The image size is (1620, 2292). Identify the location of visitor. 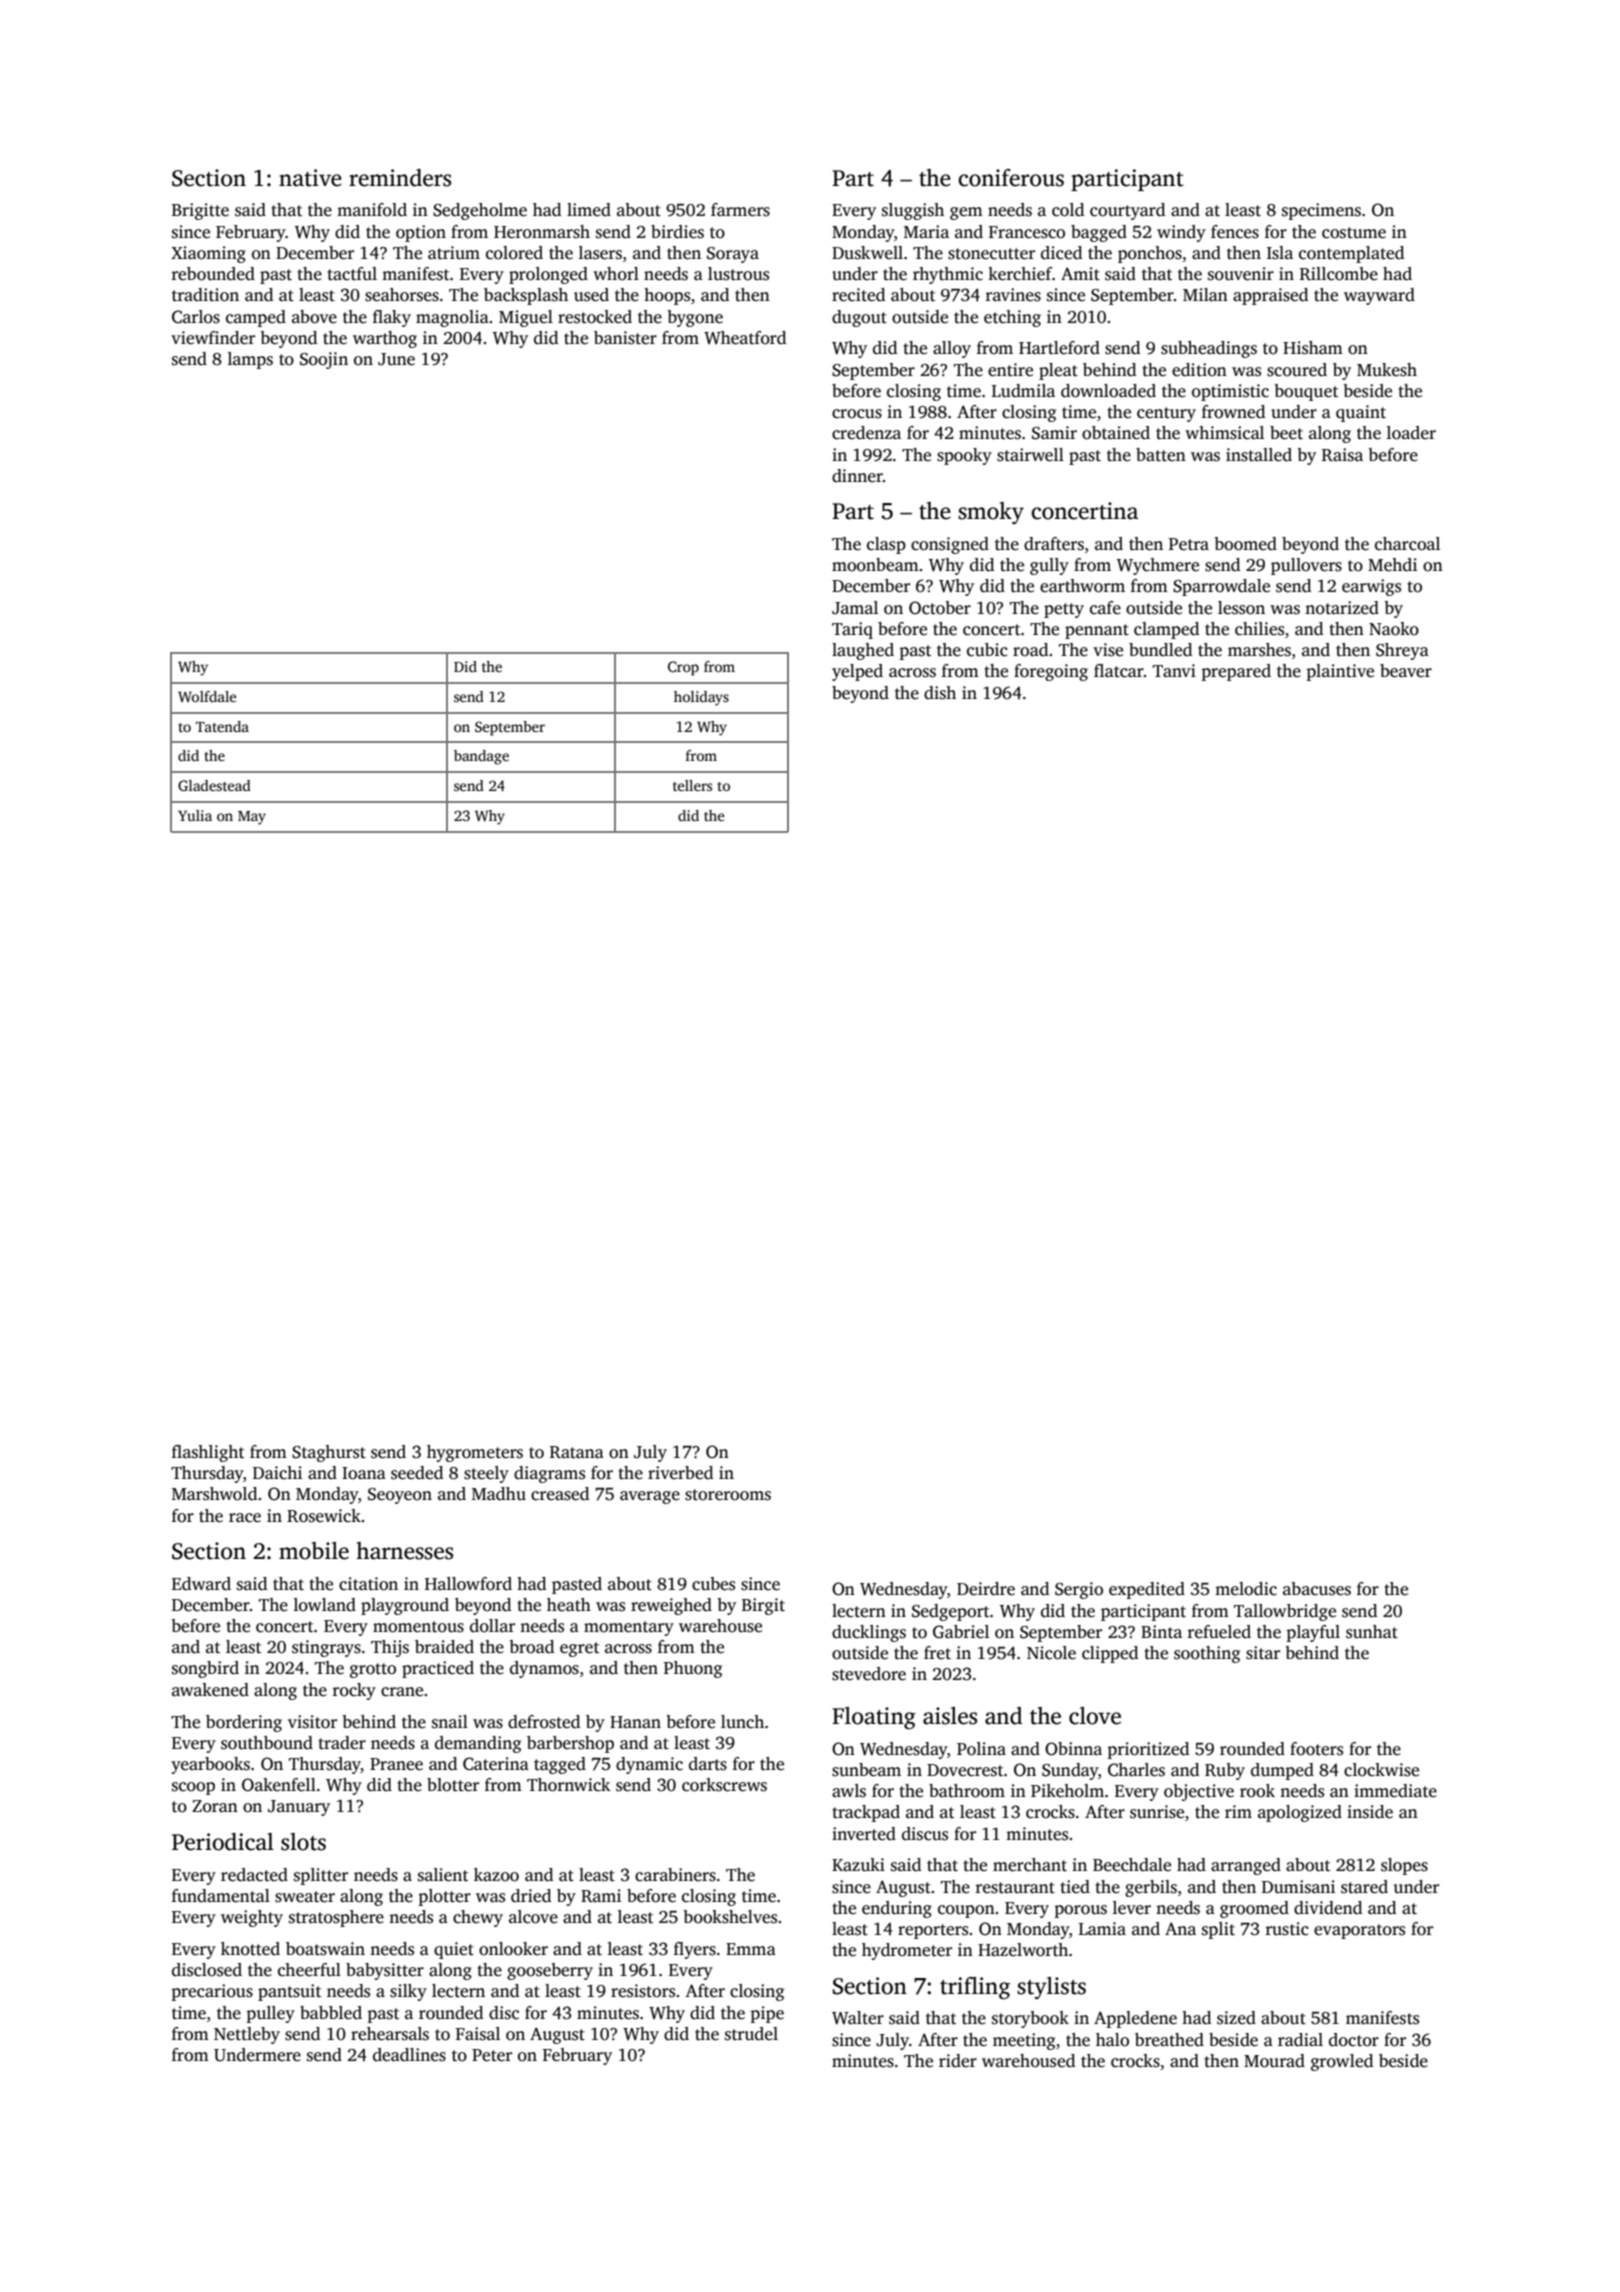
(312, 1722).
